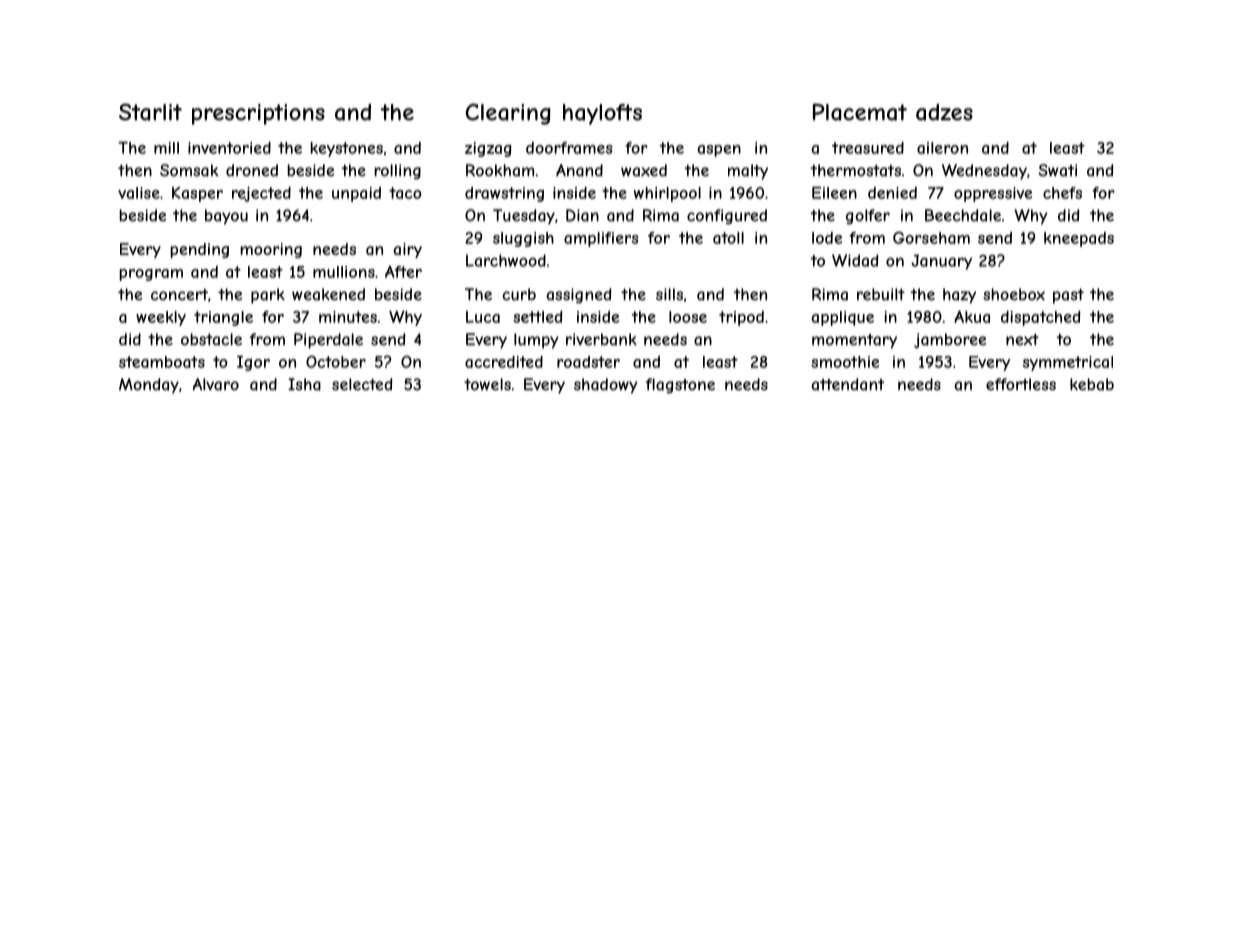 This image has width=1233, height=952. Describe the element at coordinates (348, 317) in the image. I see `minutes` at that location.
